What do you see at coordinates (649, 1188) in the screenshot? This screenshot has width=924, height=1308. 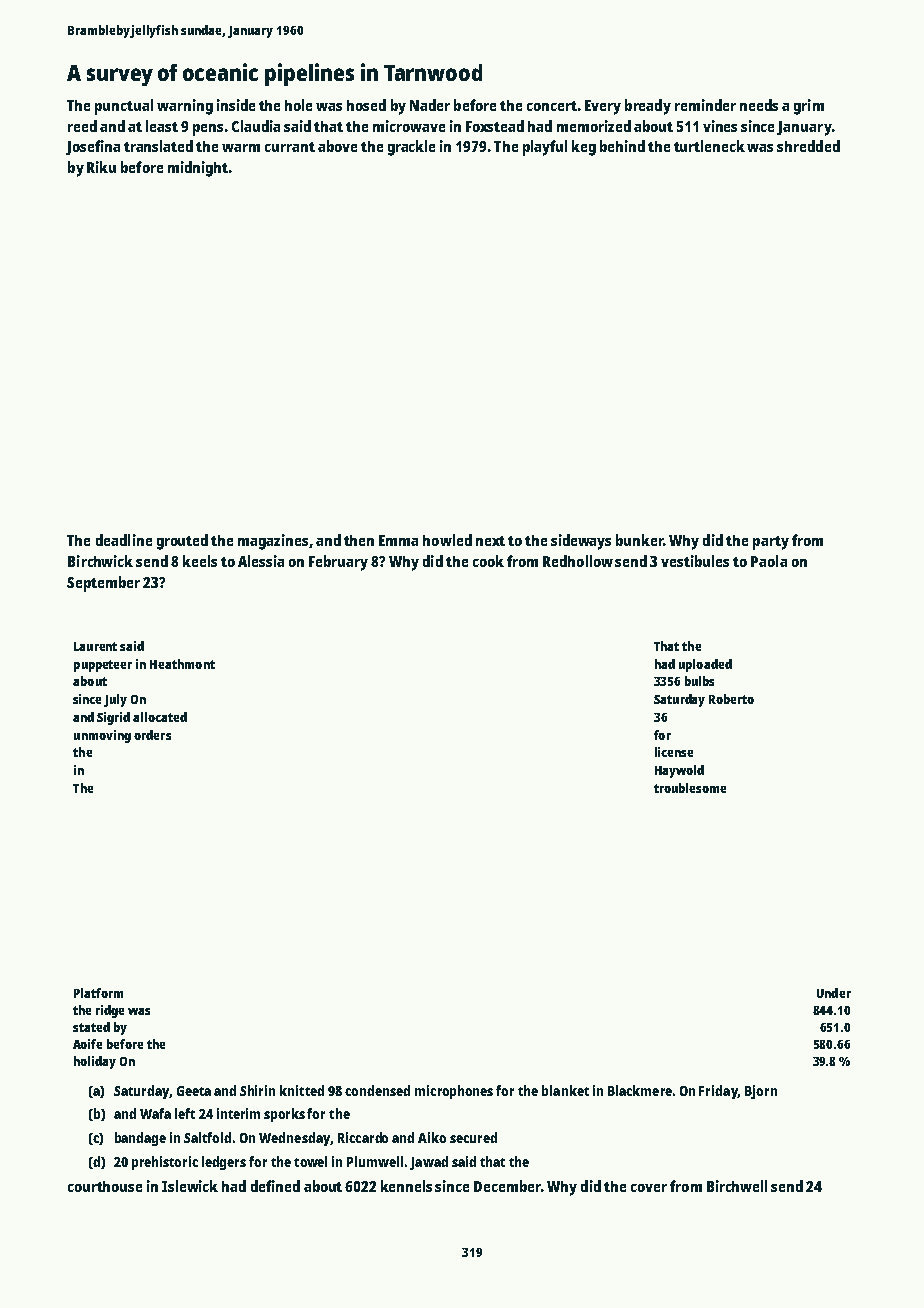 I see `cover` at bounding box center [649, 1188].
